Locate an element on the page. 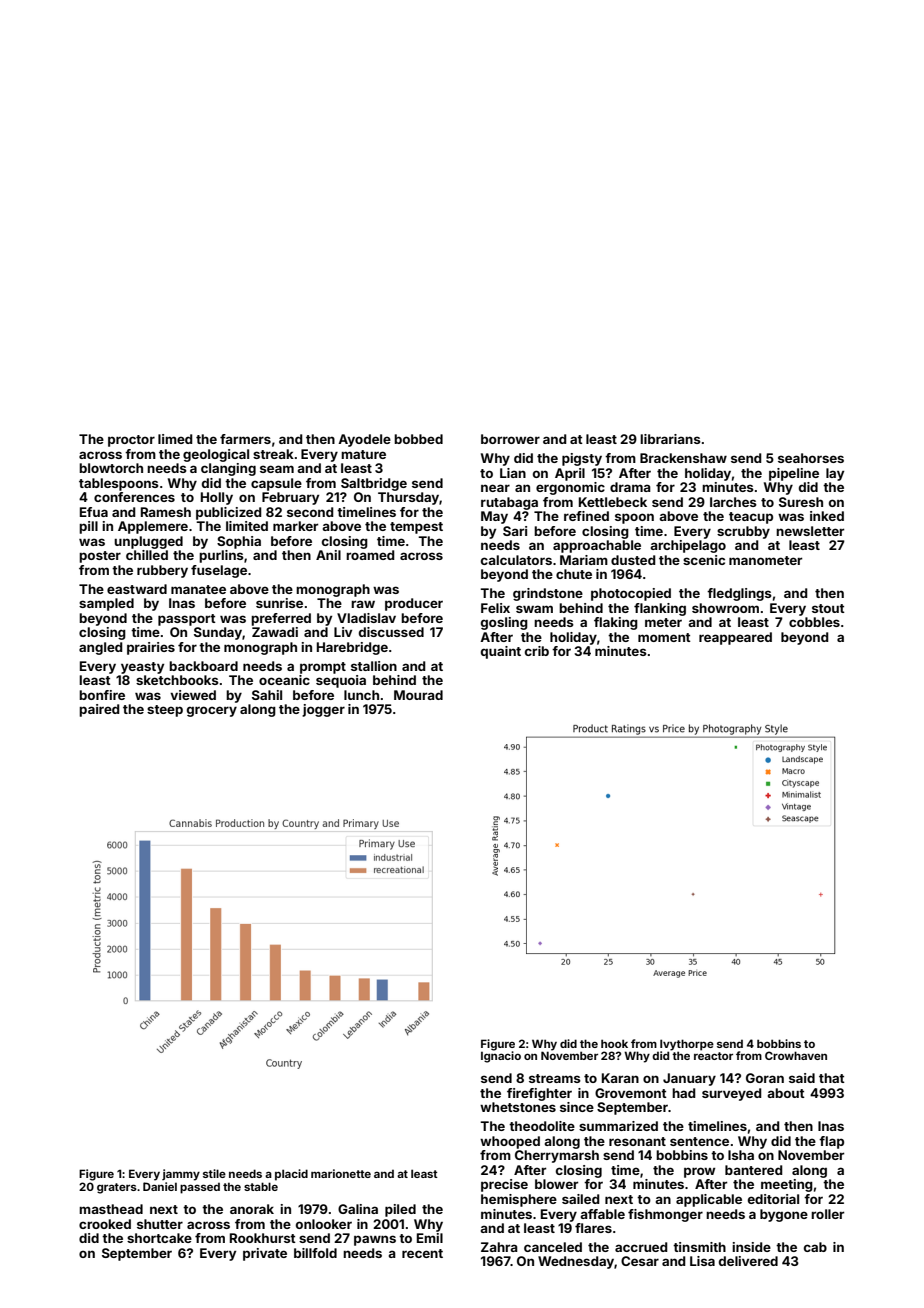 The width and height of the image is (924, 1308). recent is located at coordinates (422, 1253).
